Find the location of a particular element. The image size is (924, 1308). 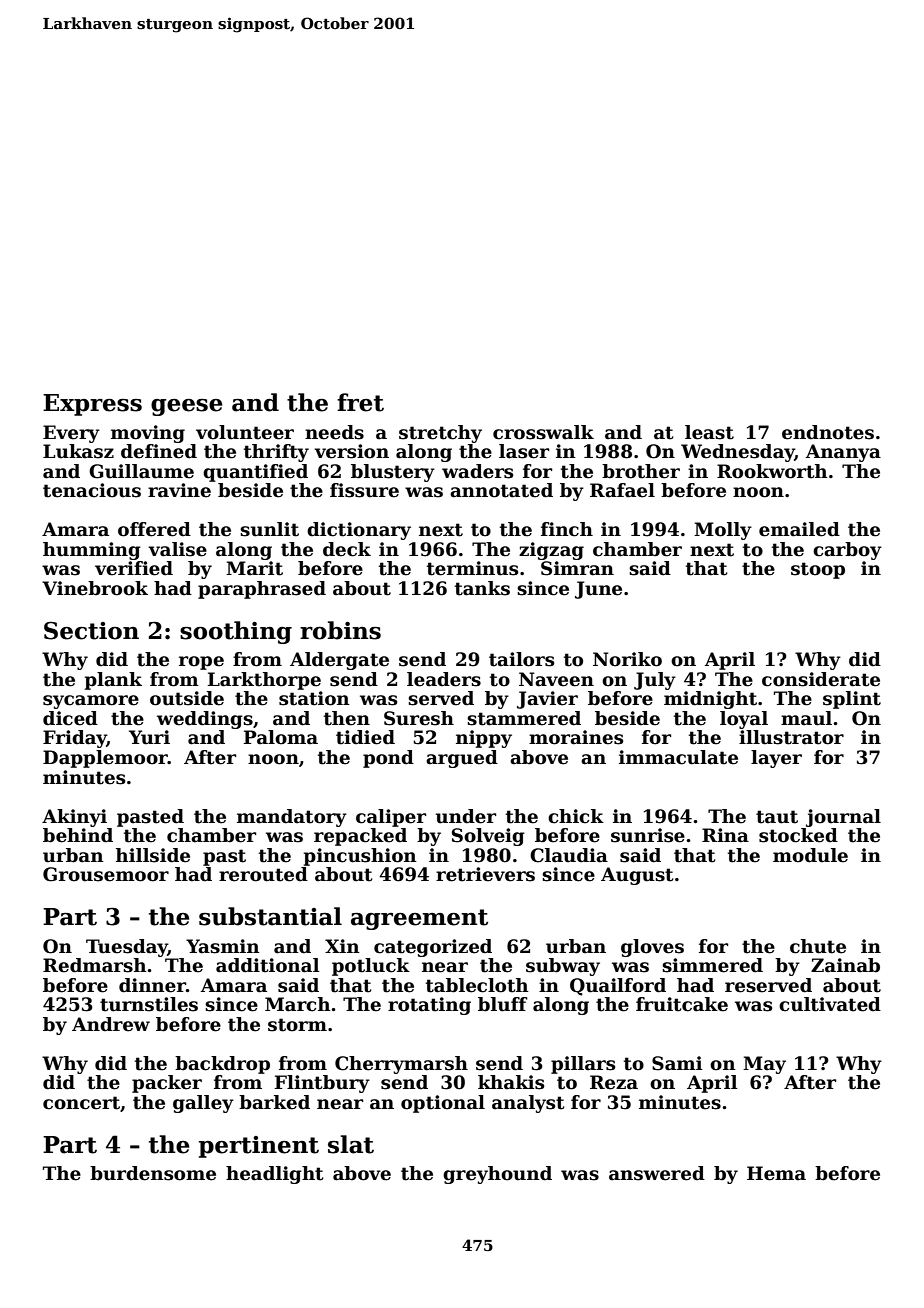

Lukasz is located at coordinates (78, 451).
